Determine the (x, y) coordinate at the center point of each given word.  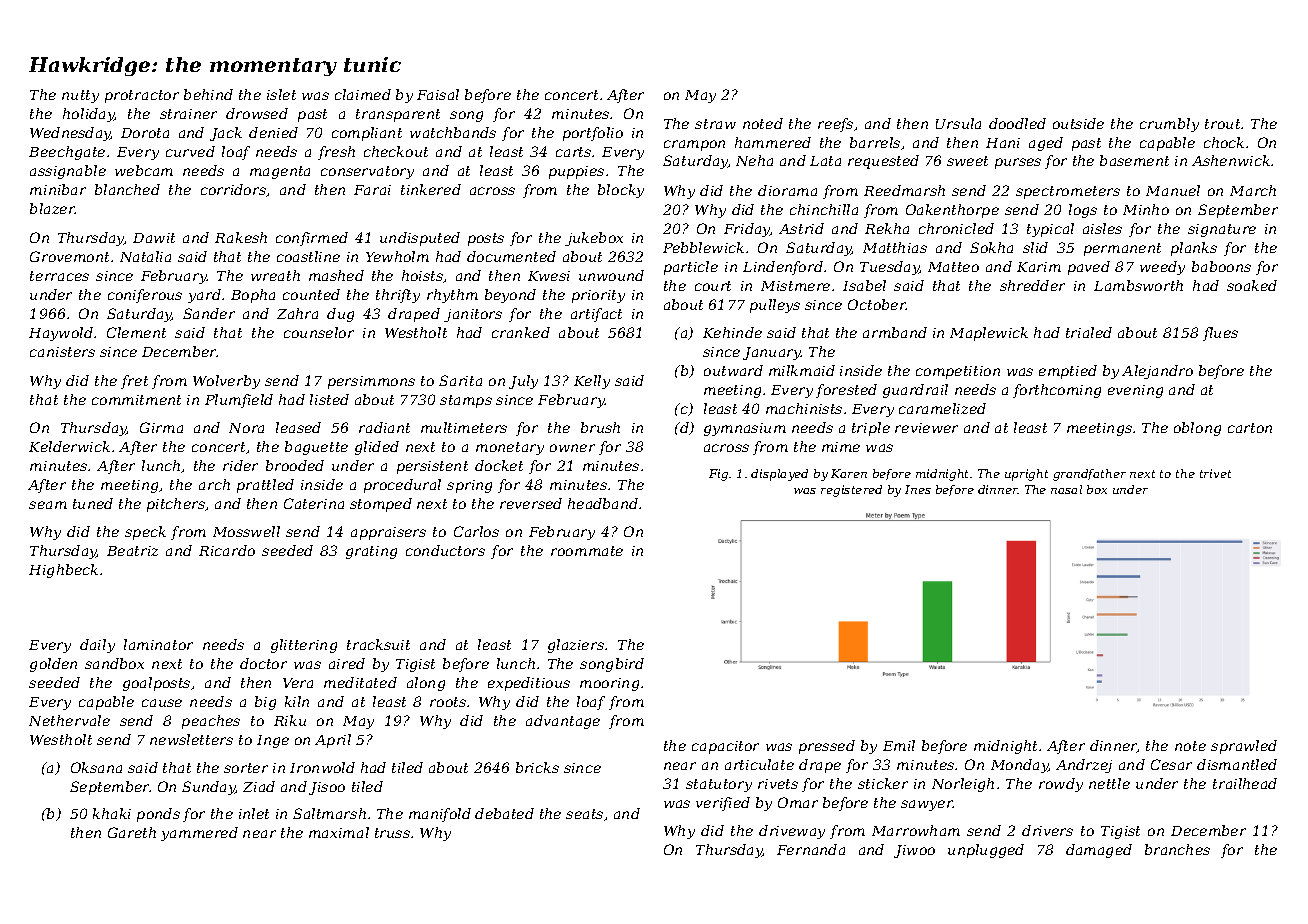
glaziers (576, 646)
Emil (899, 745)
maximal (339, 832)
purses (1018, 163)
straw (715, 124)
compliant (367, 134)
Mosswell (246, 531)
